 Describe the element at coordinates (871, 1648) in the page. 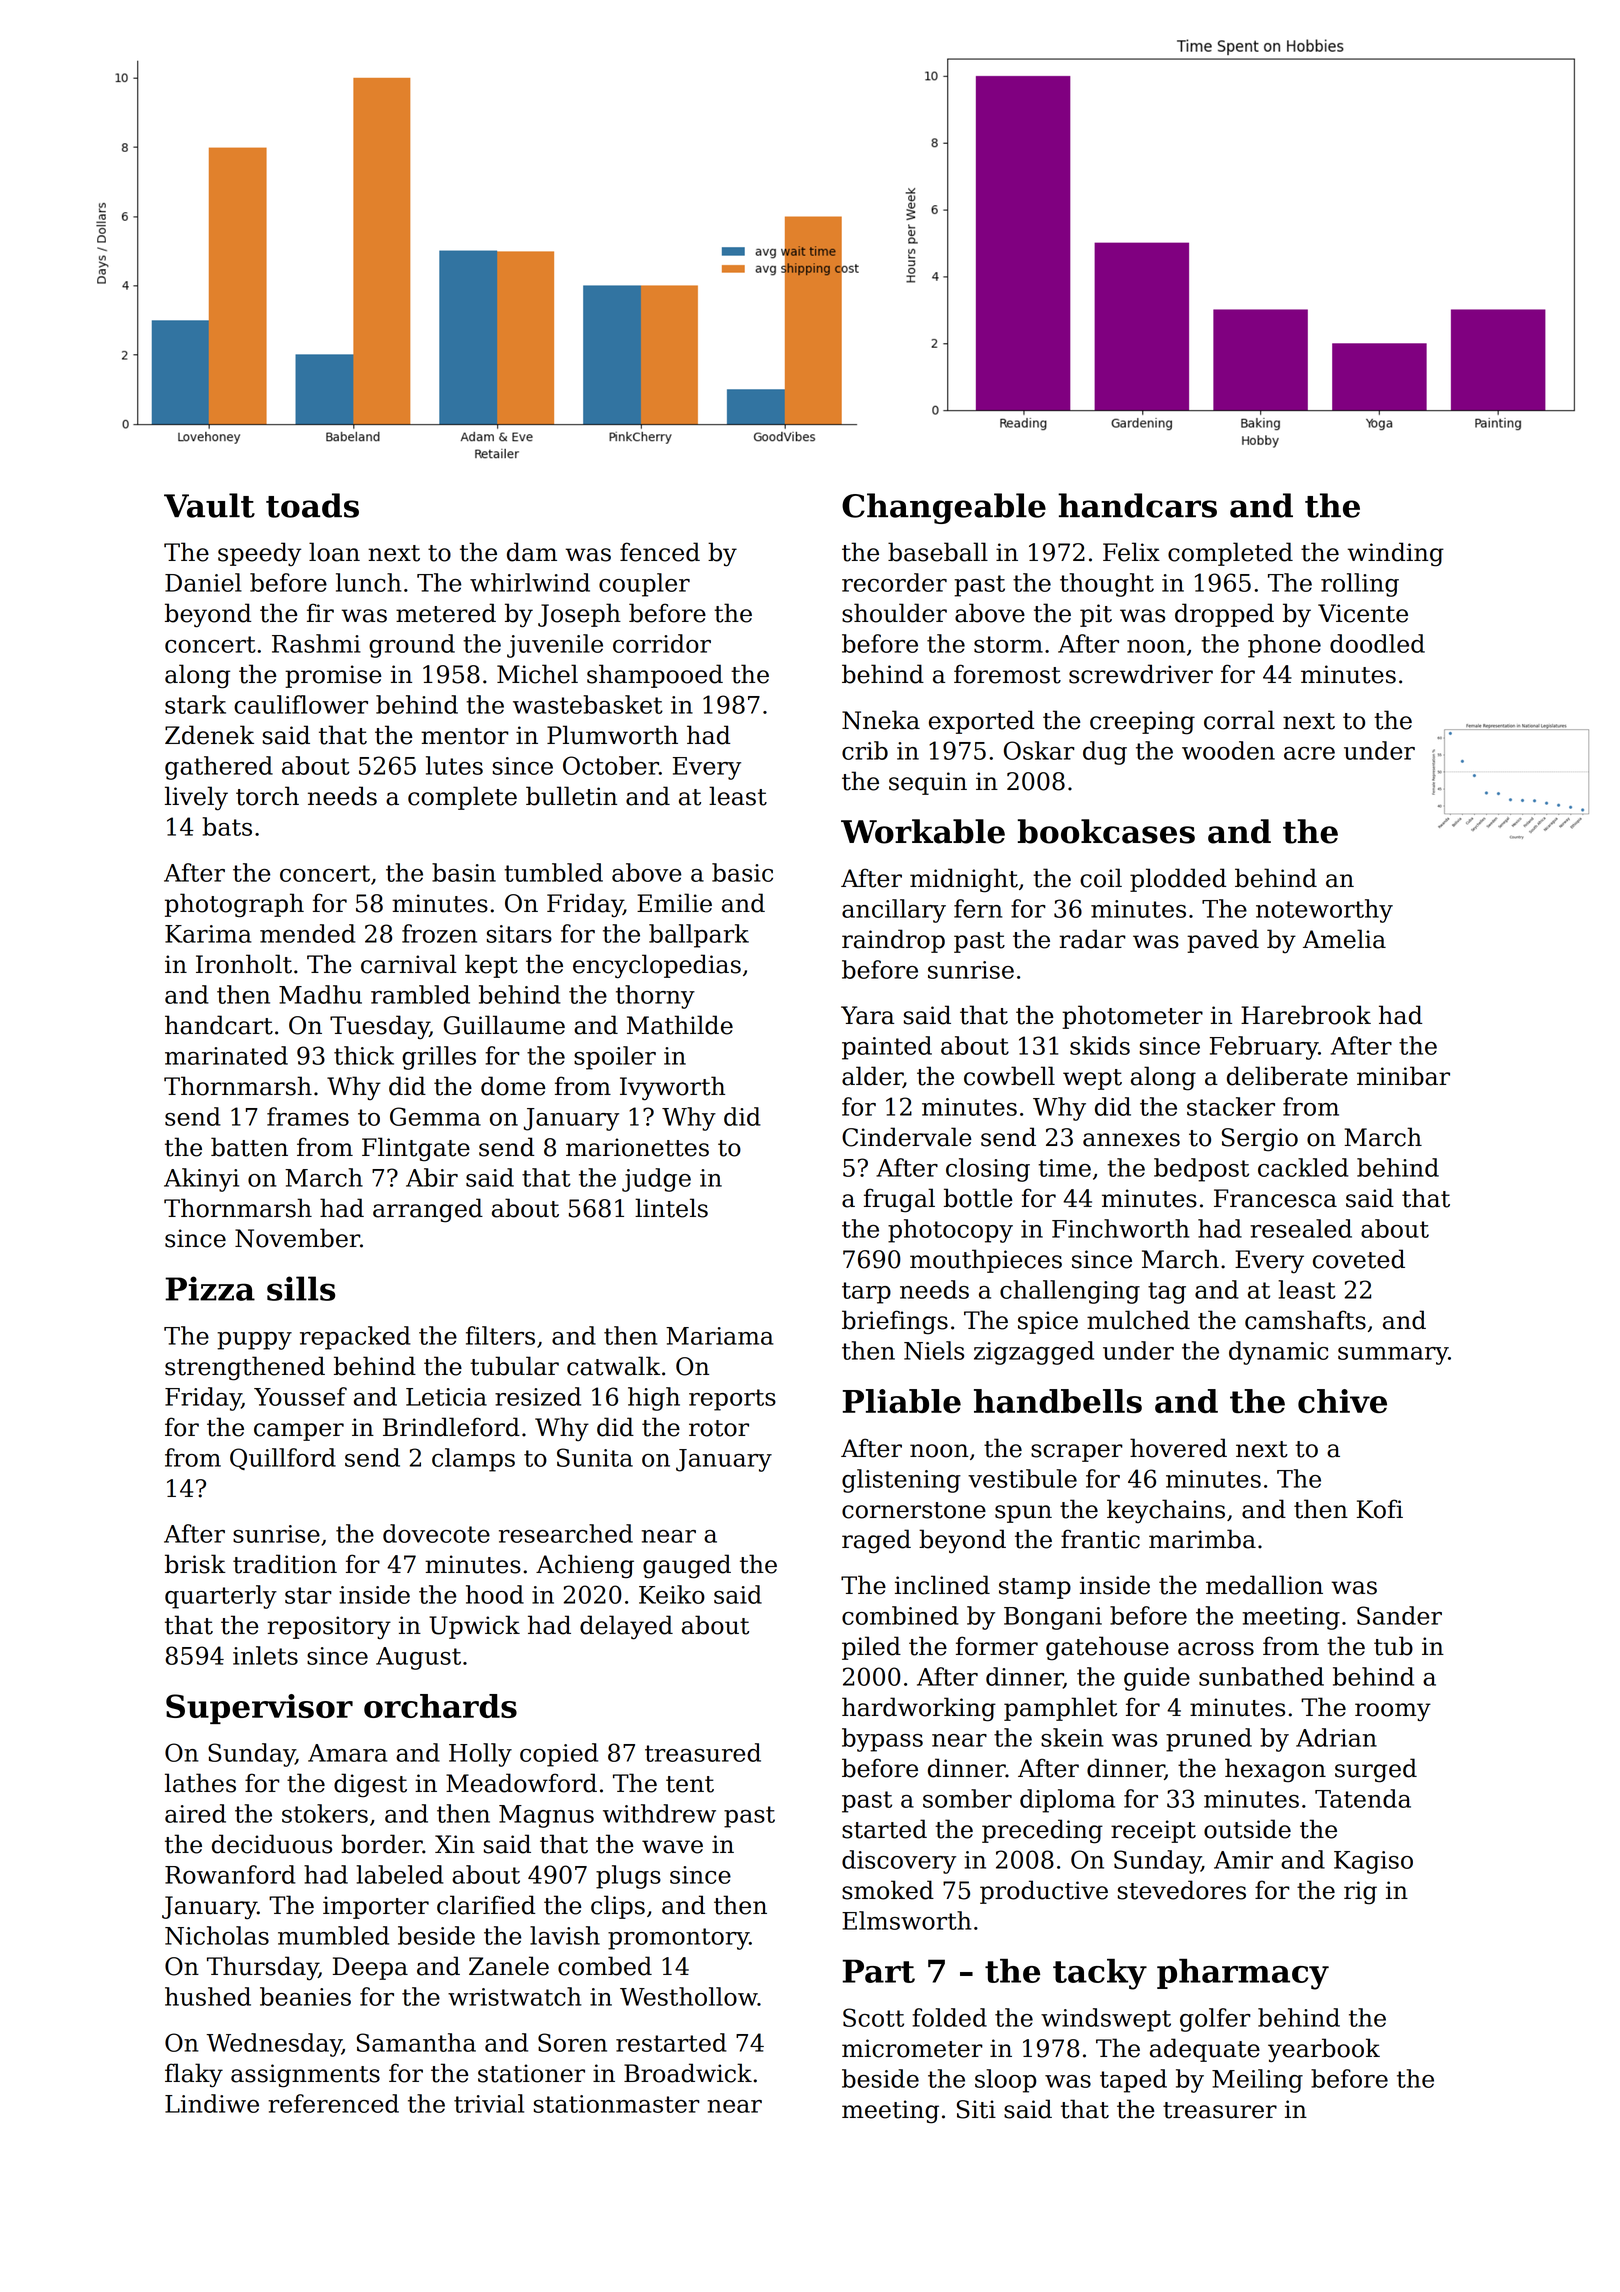

I see `piled` at that location.
